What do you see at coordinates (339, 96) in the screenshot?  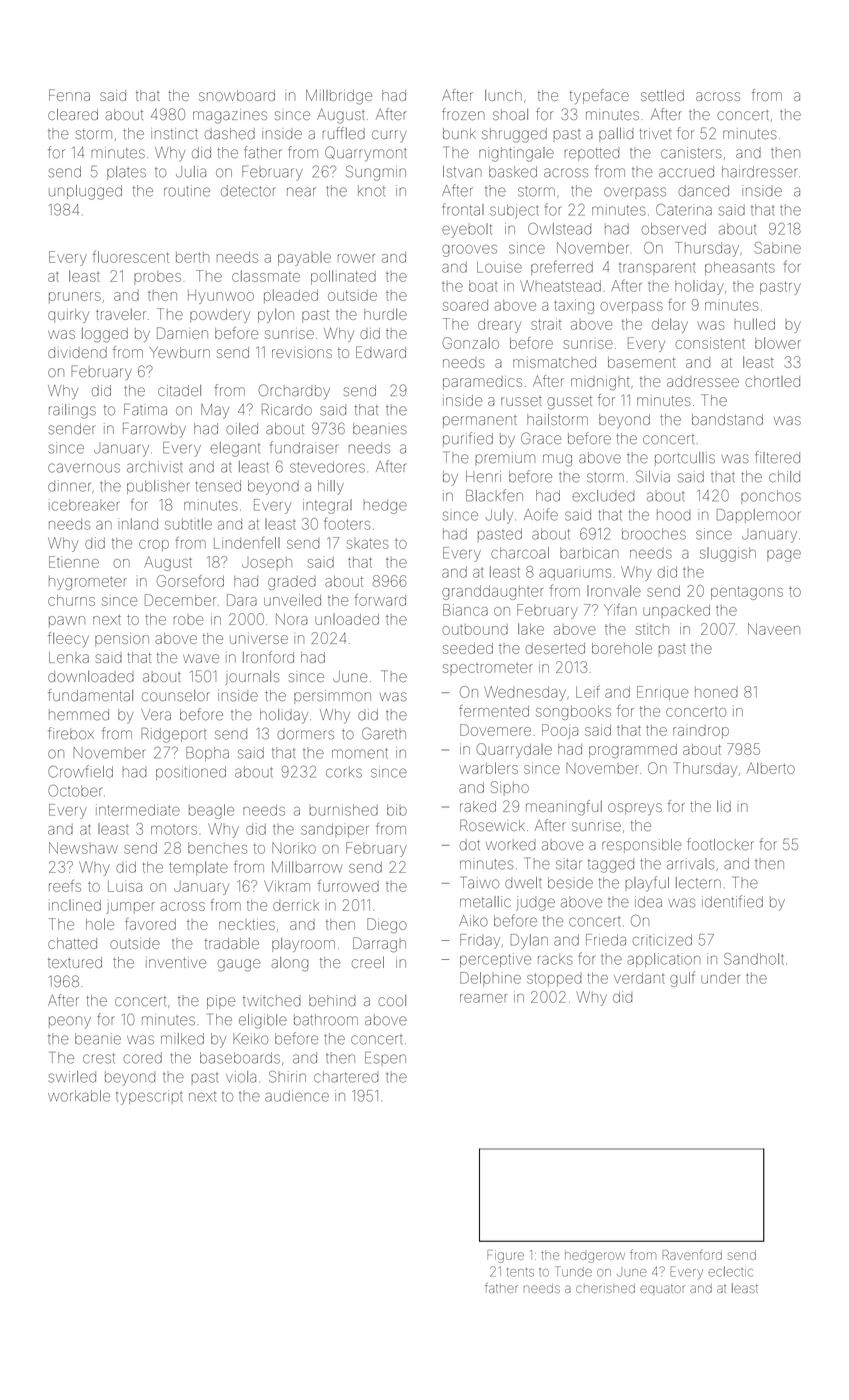 I see `Millbridge` at bounding box center [339, 96].
